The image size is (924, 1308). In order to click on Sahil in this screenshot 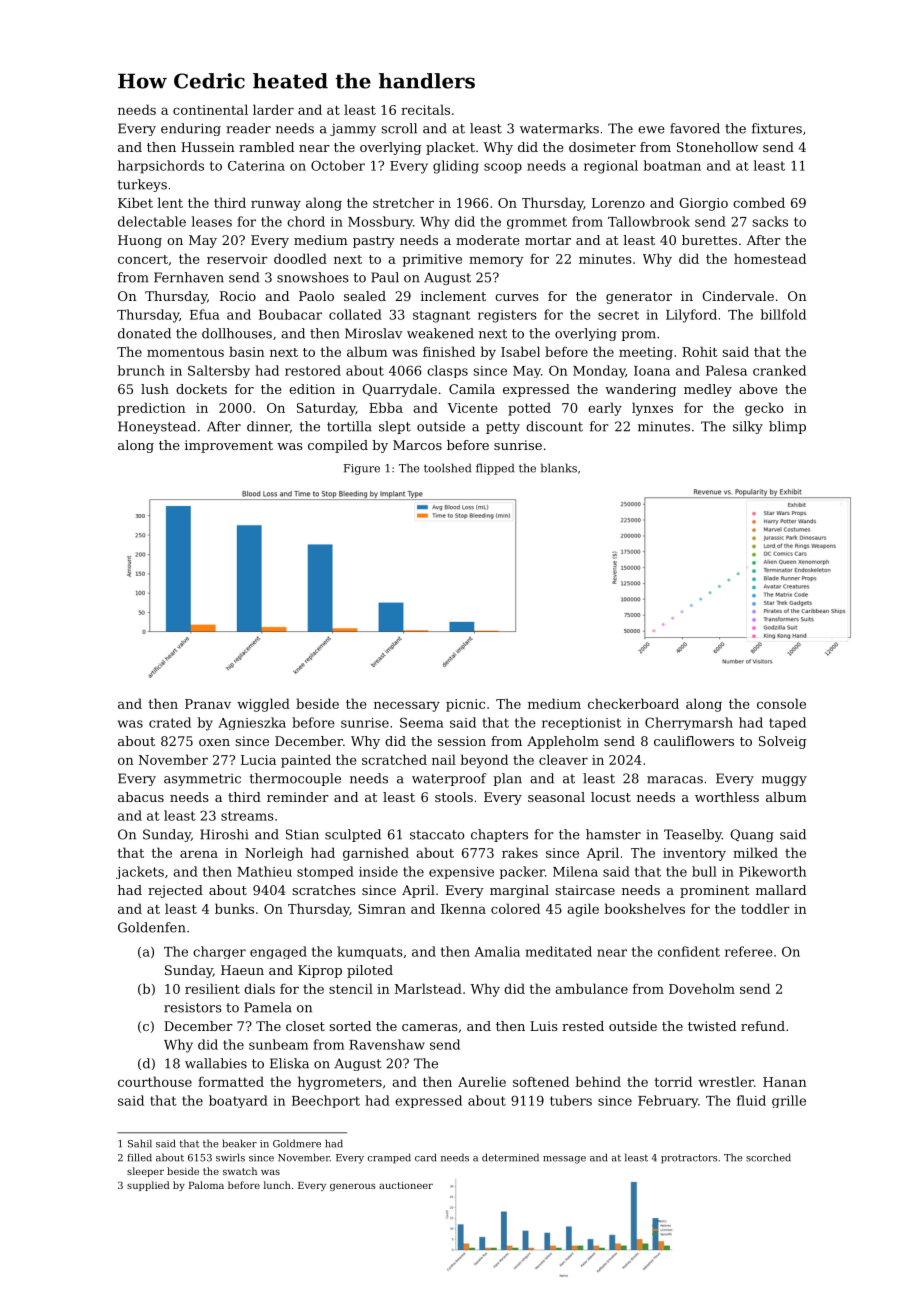, I will do `click(140, 1143)`.
